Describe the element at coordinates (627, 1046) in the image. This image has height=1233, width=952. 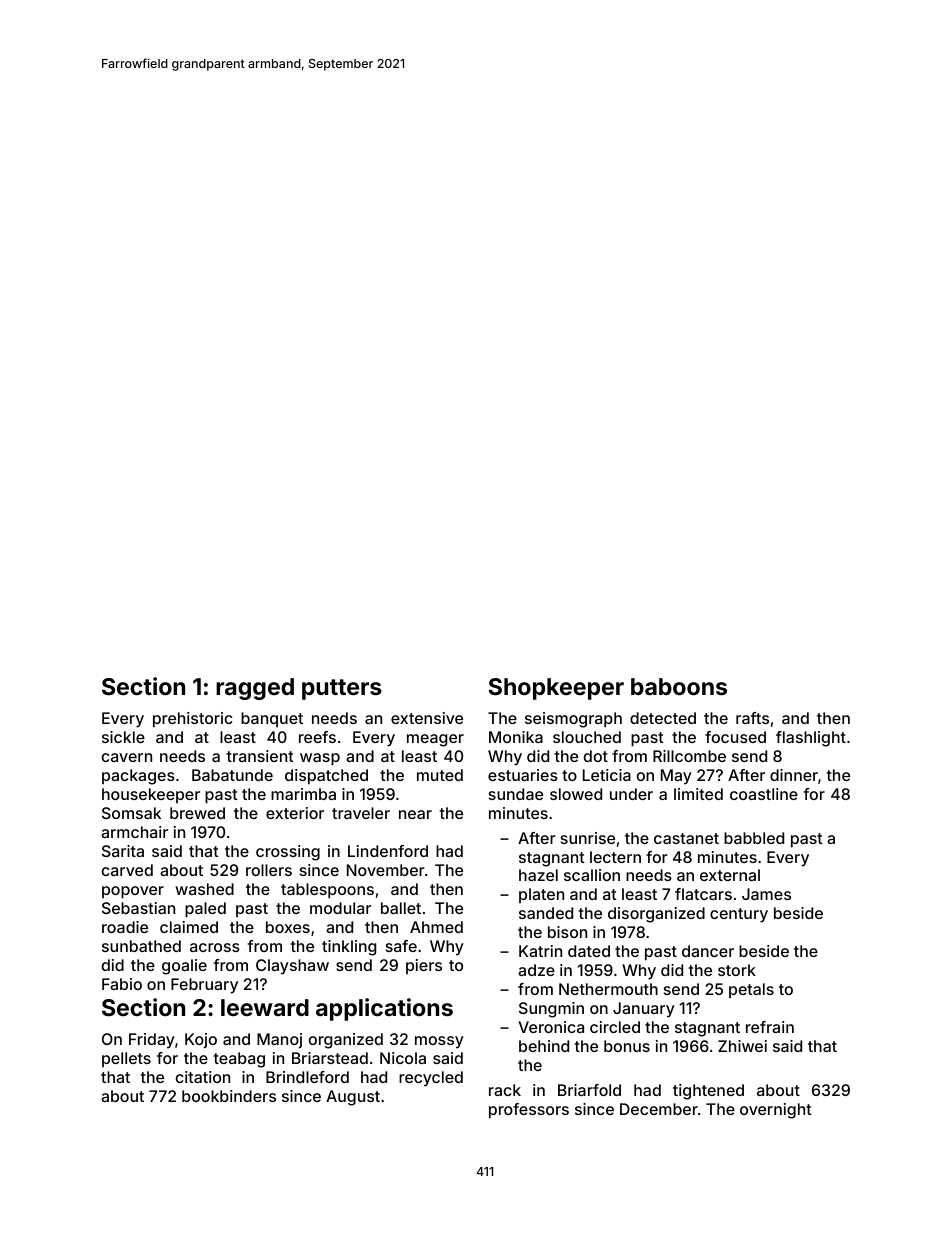
I see `bonus` at that location.
